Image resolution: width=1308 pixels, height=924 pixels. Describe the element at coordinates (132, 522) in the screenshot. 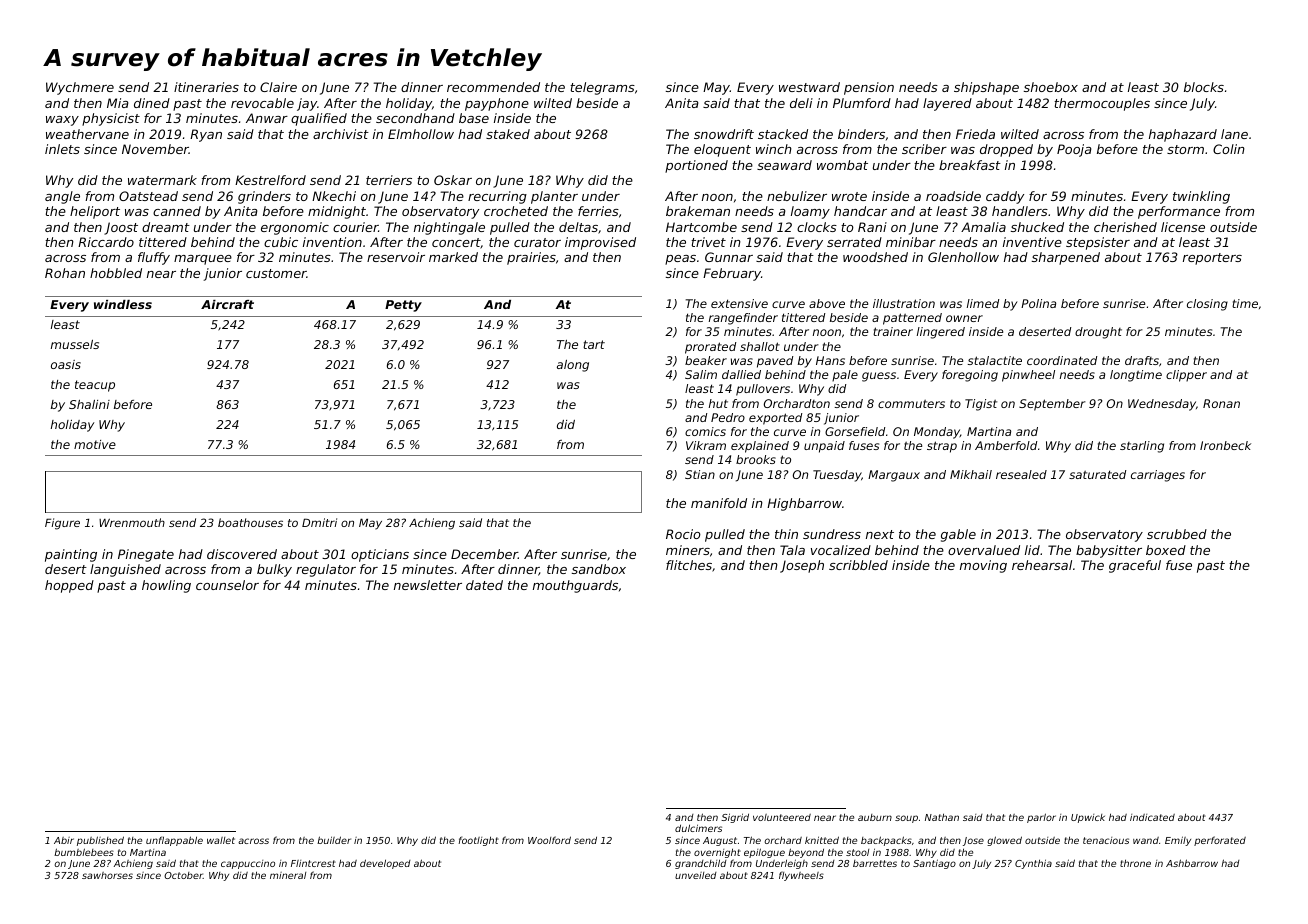

I see `Wrenmouth` at that location.
